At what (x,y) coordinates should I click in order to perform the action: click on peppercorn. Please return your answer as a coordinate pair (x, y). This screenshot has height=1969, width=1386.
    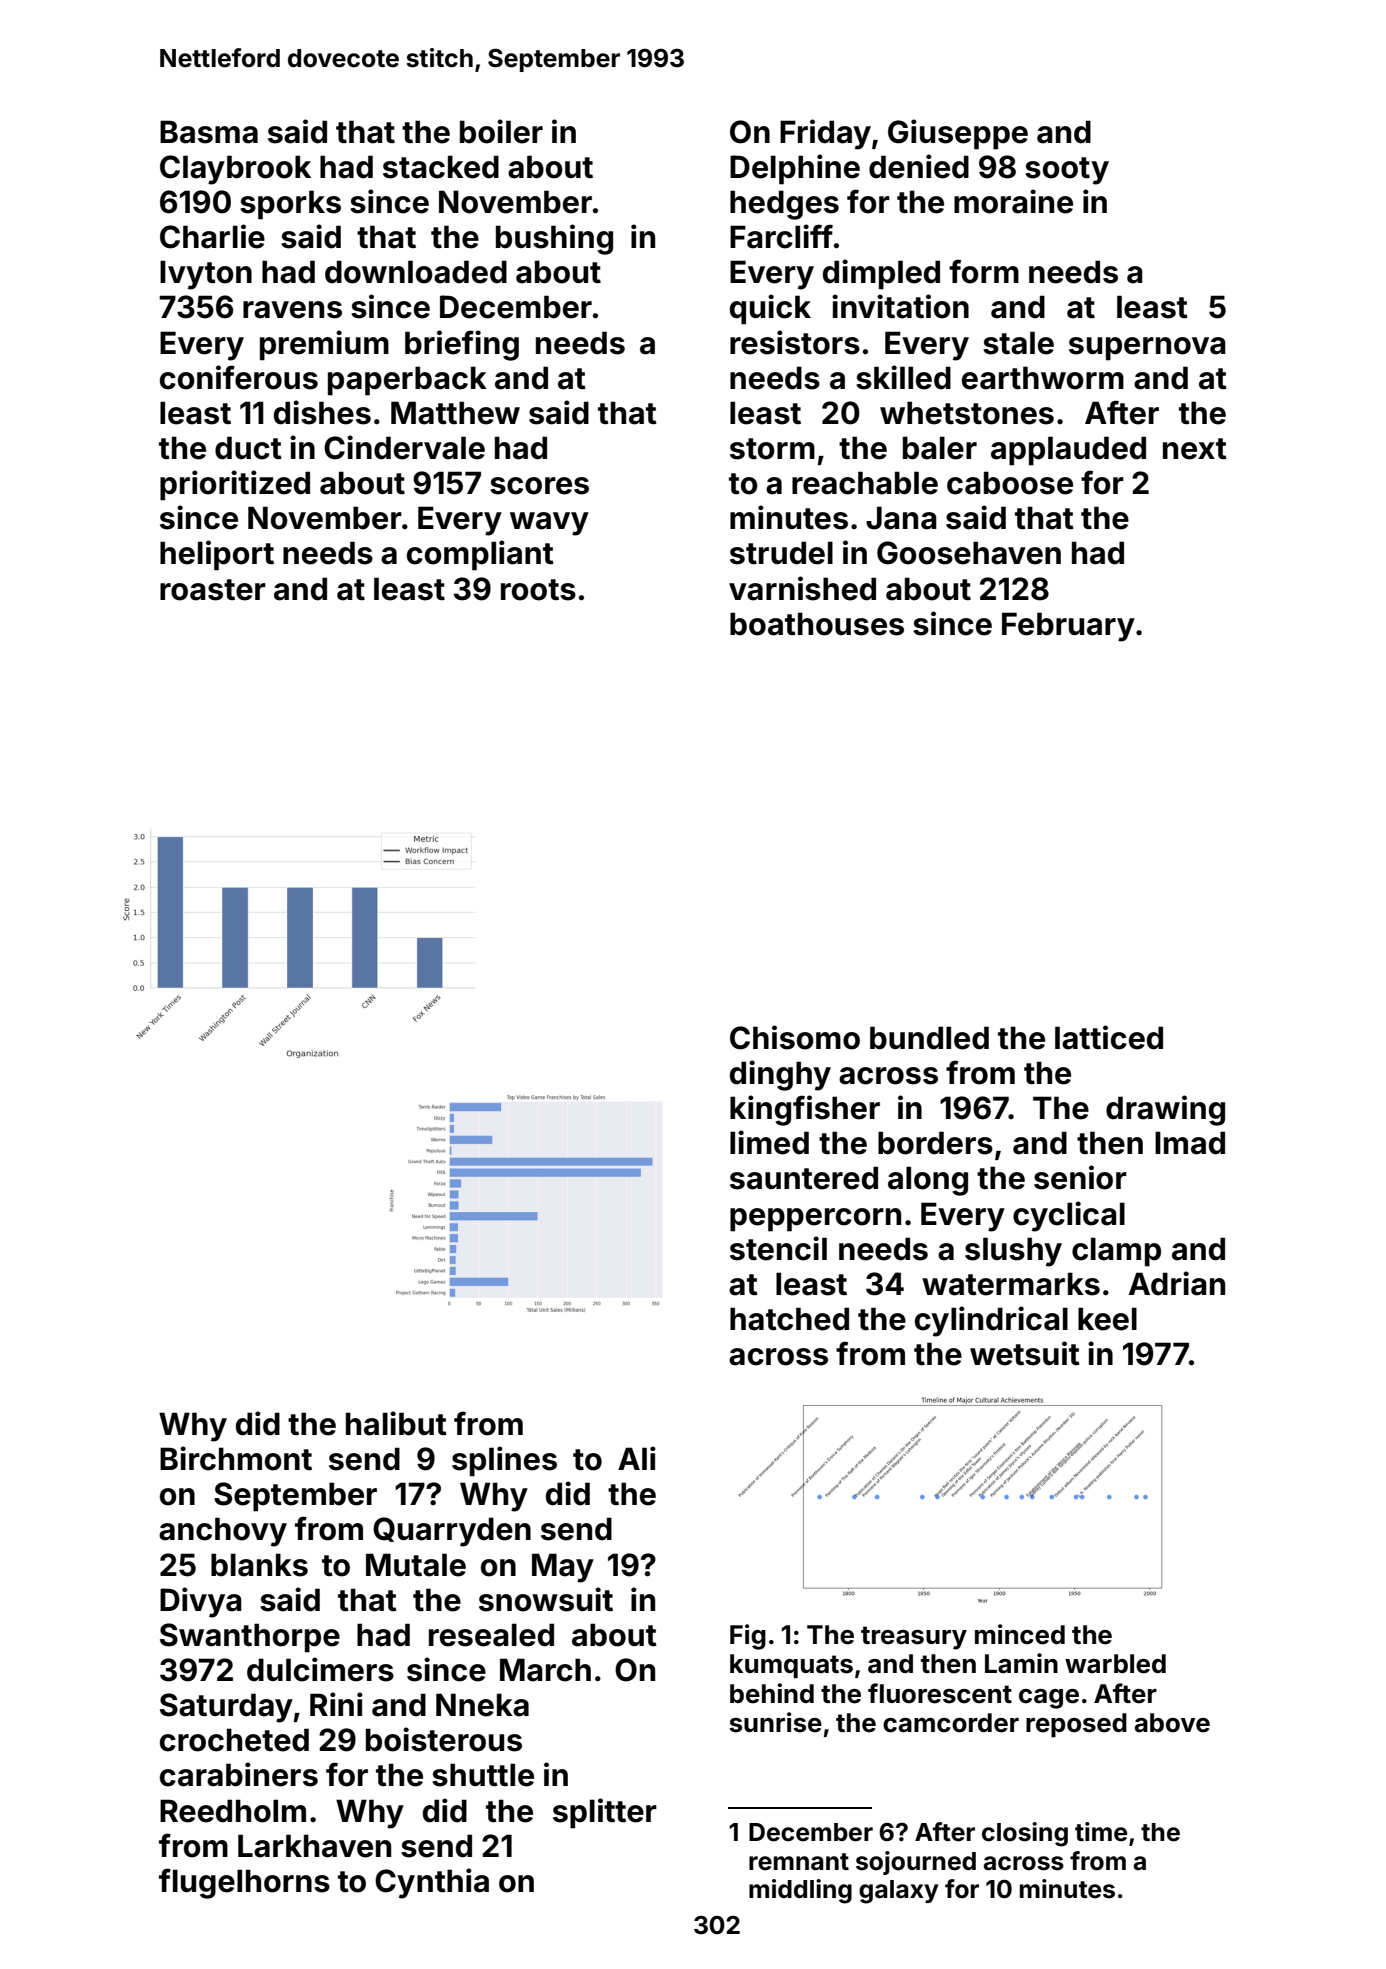
    Looking at the image, I should click on (815, 1220).
